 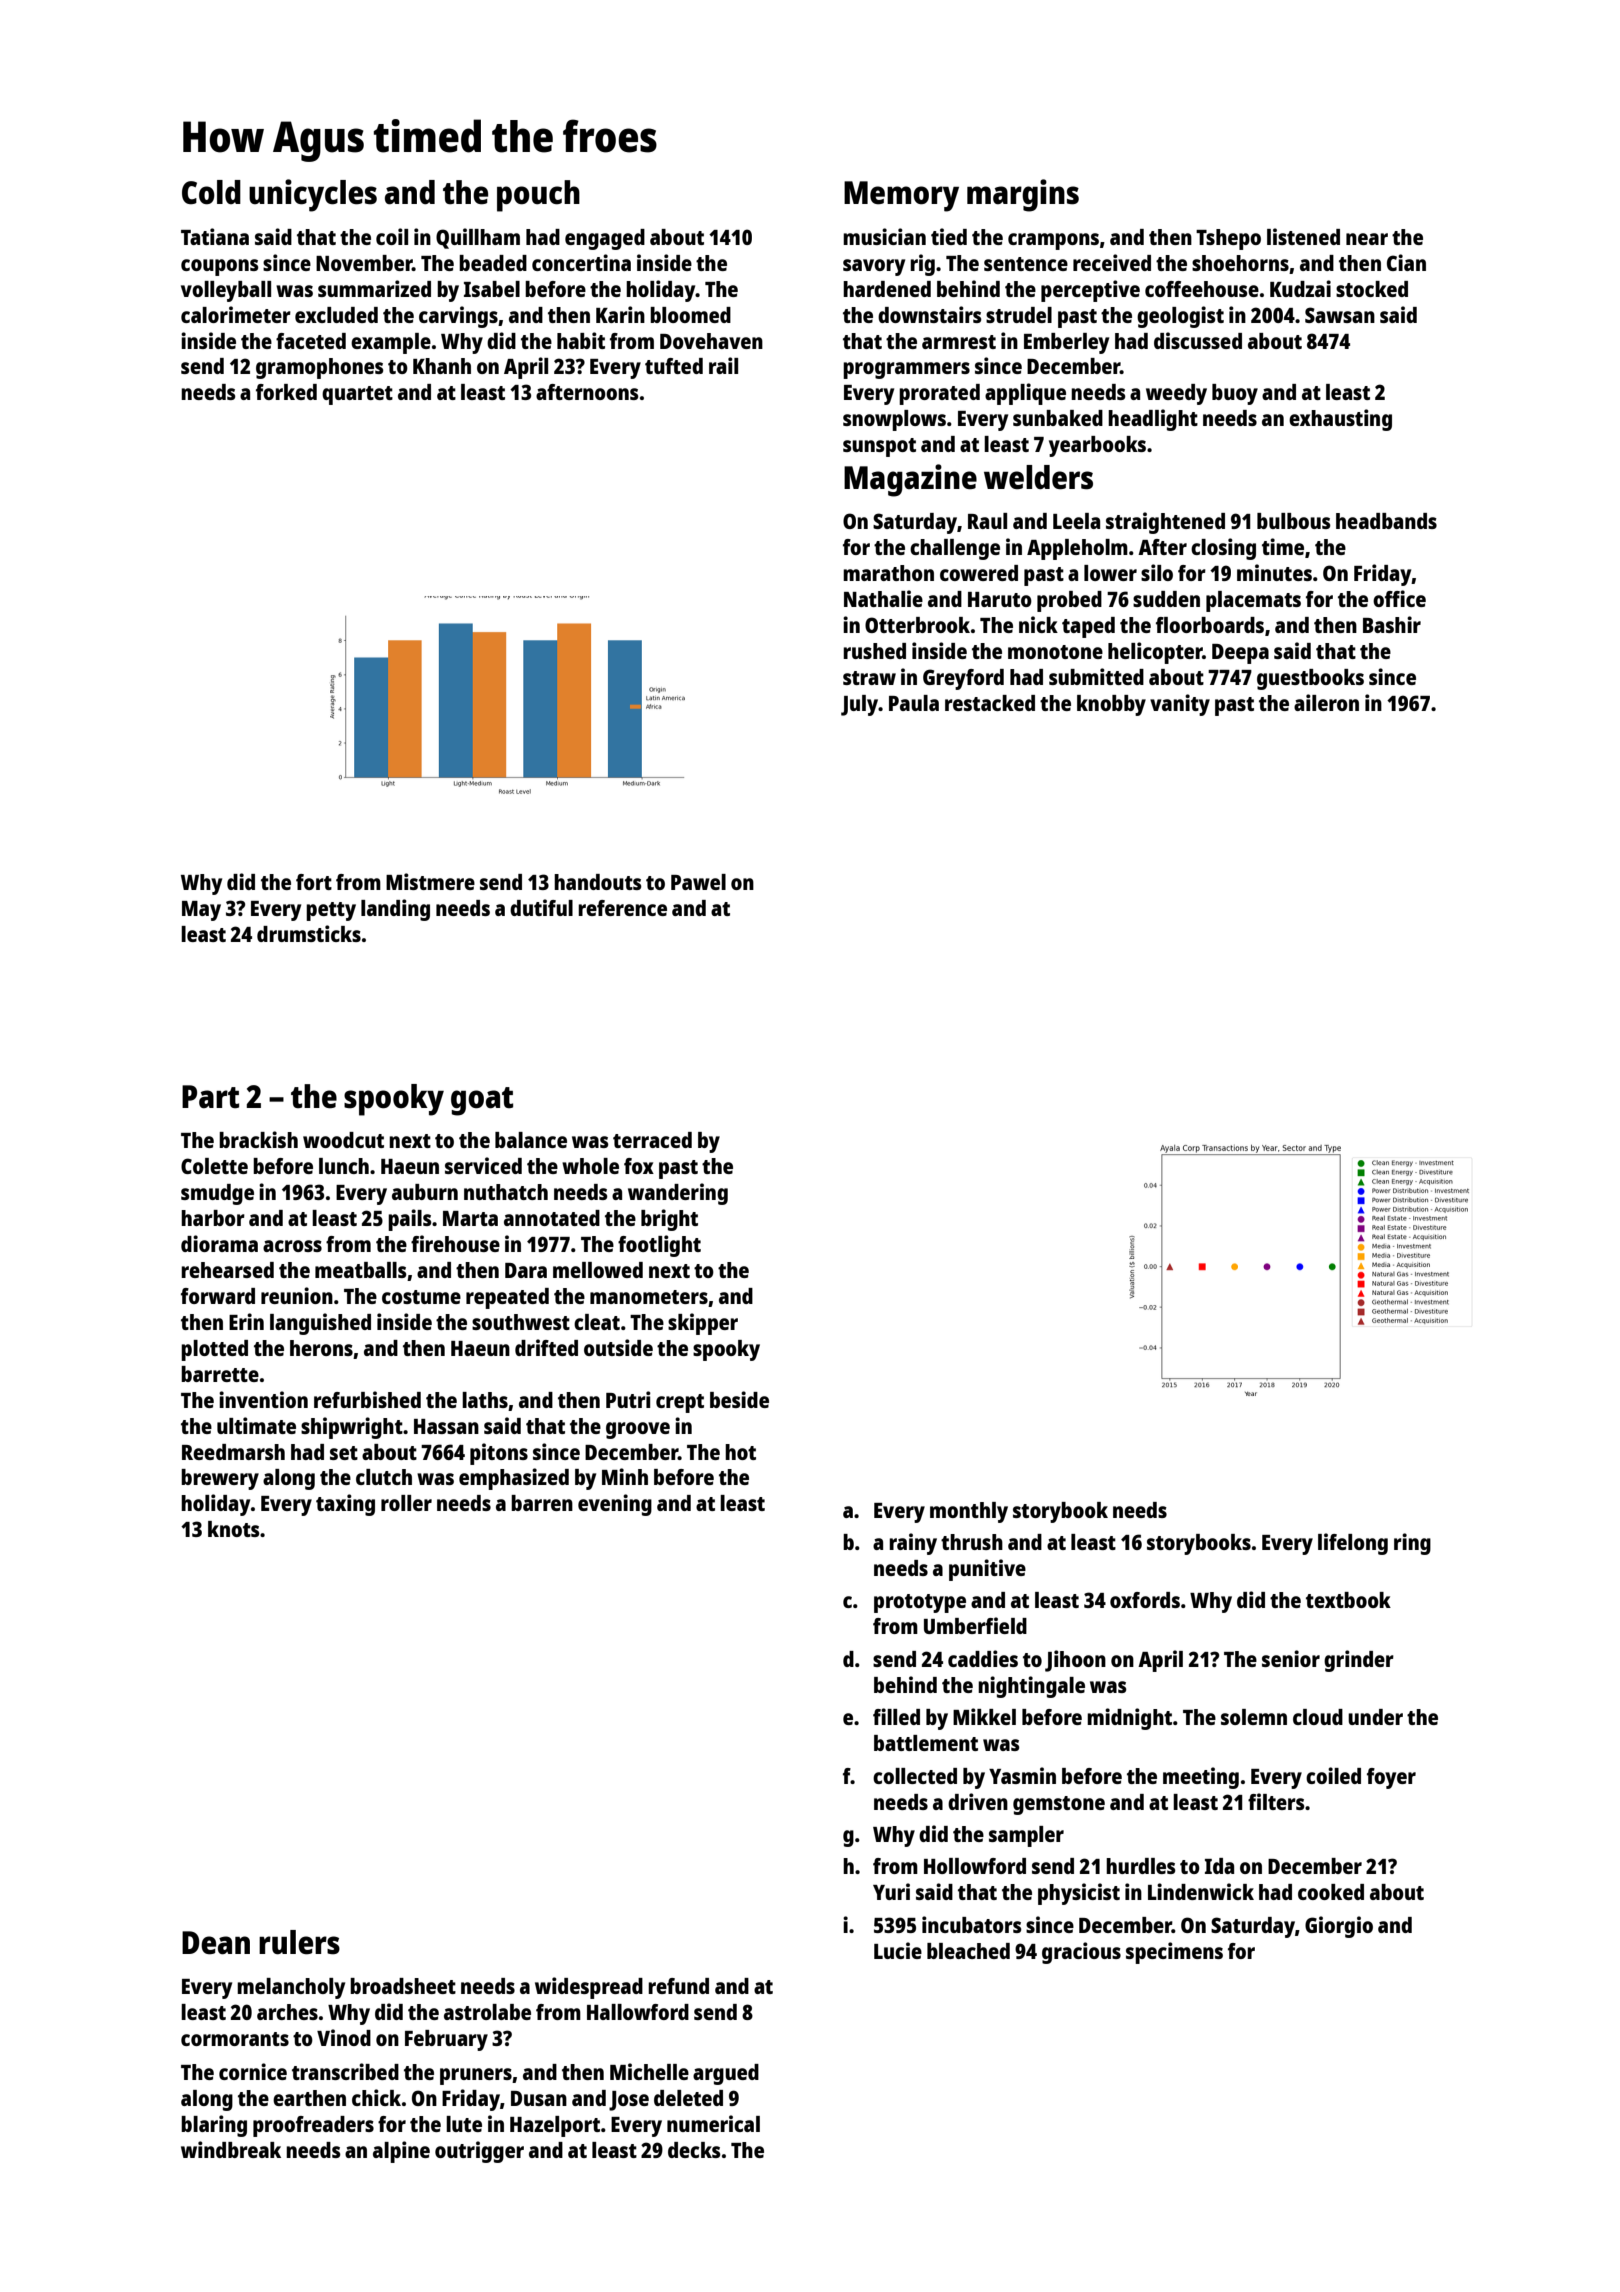 I want to click on vanity, so click(x=1180, y=705).
